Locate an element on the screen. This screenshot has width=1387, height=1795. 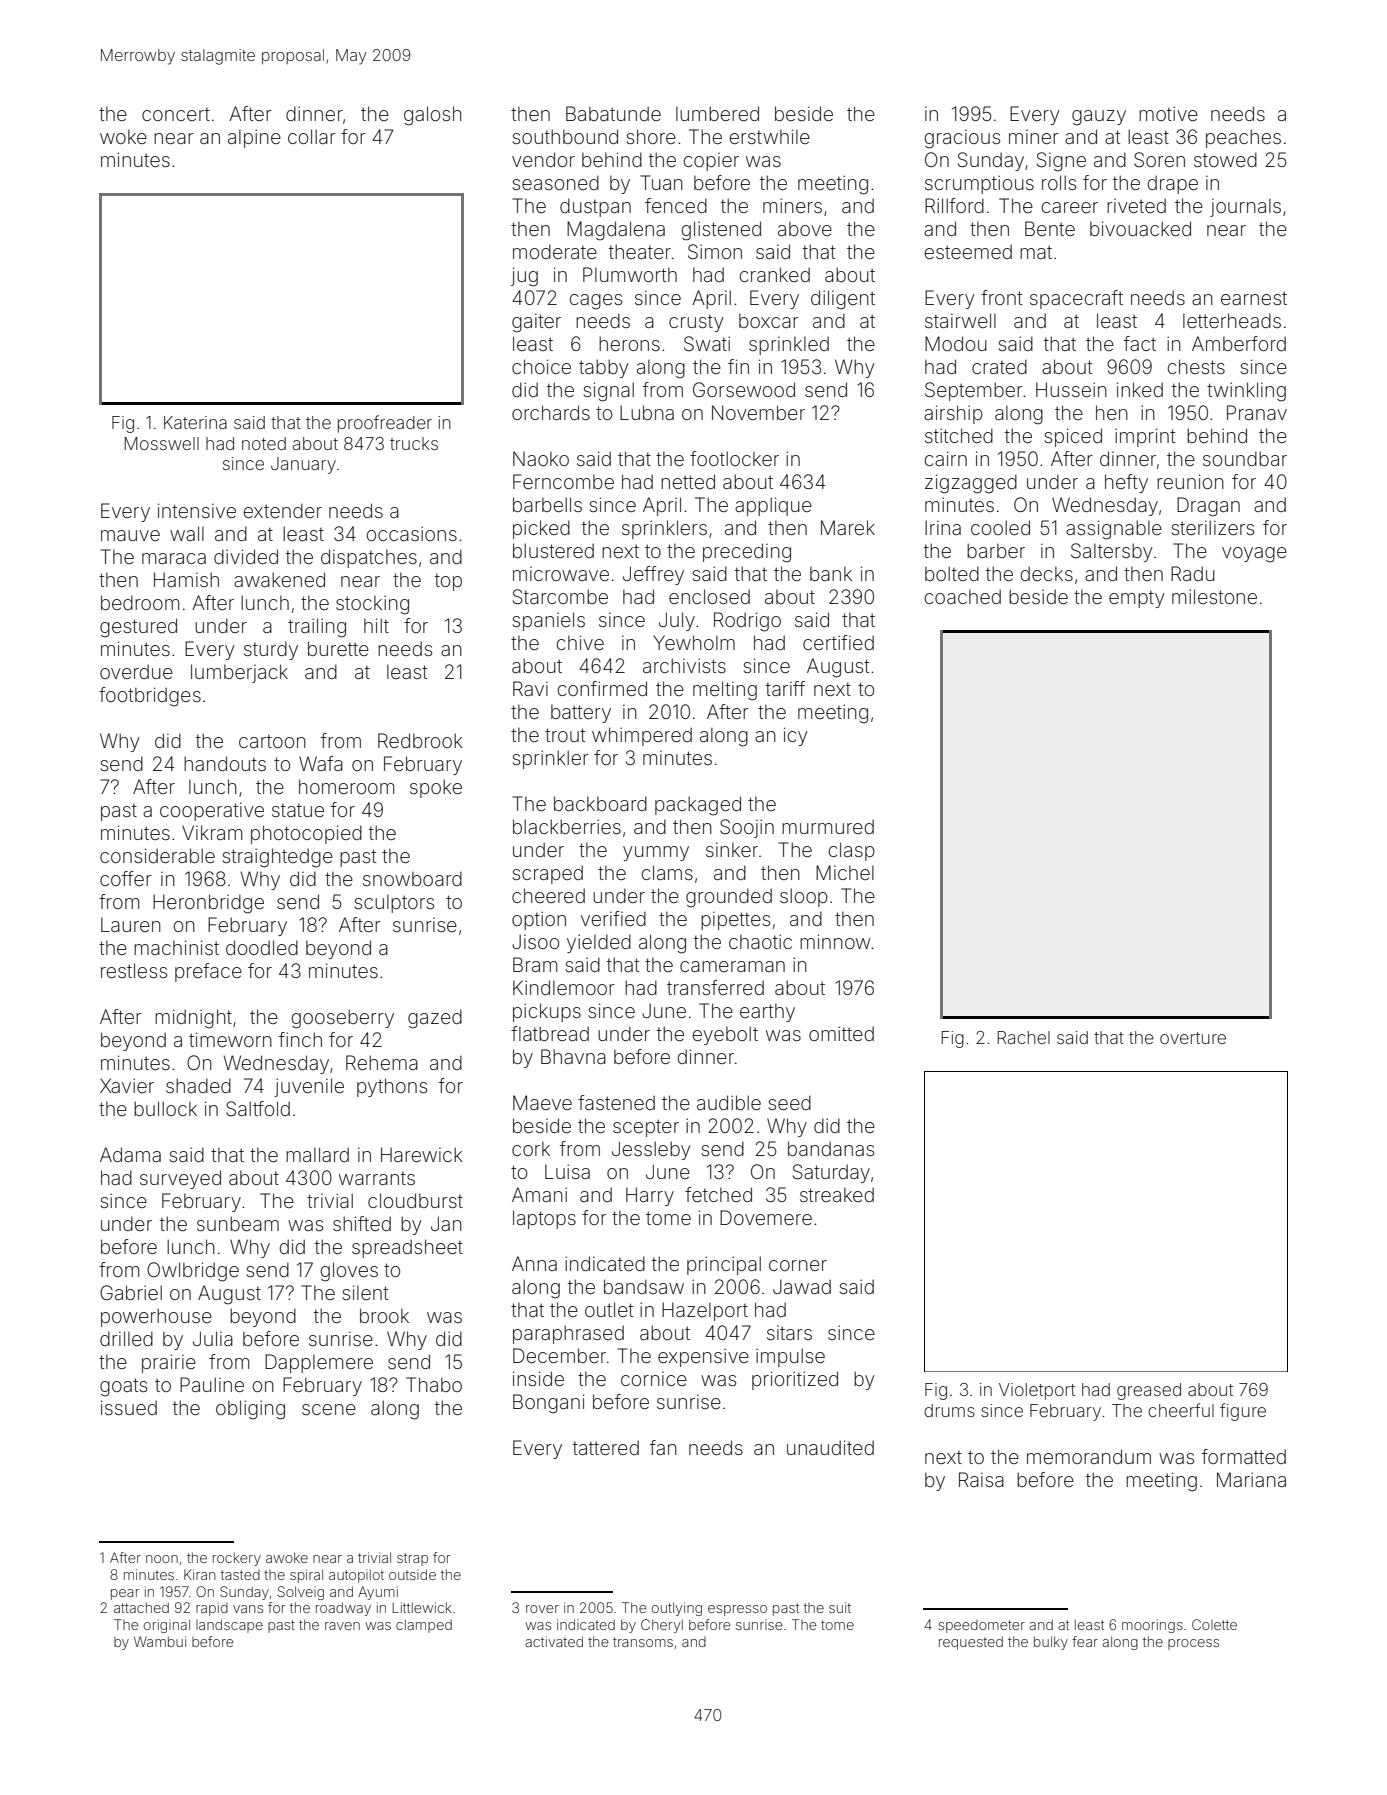
audible is located at coordinates (729, 1102).
